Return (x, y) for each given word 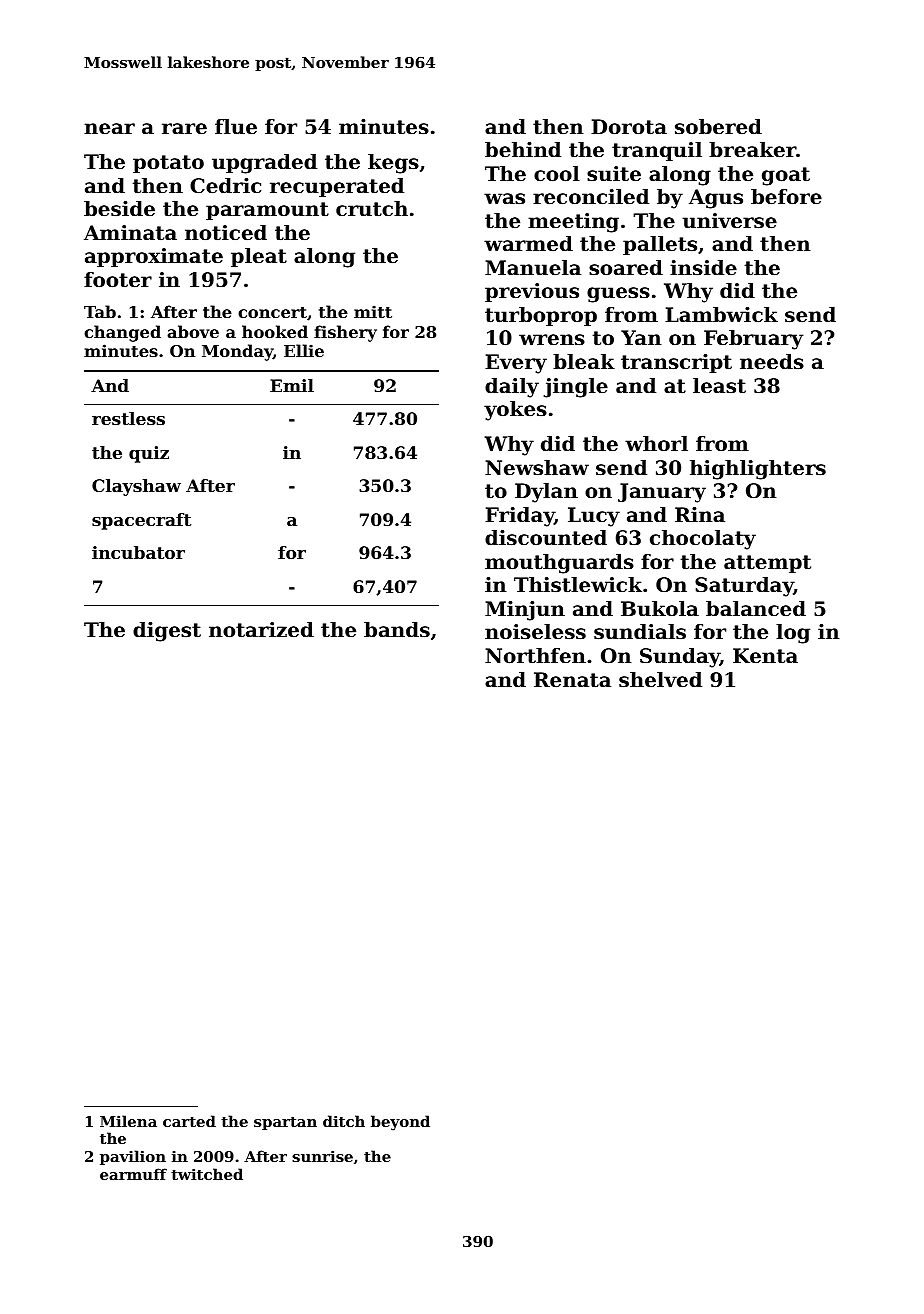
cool (557, 174)
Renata (572, 680)
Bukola (660, 609)
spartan (285, 1123)
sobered (718, 127)
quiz (149, 454)
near (109, 129)
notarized (261, 630)
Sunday (680, 658)
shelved (660, 680)
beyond (400, 1123)
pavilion (133, 1157)
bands (397, 630)
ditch (344, 1121)
